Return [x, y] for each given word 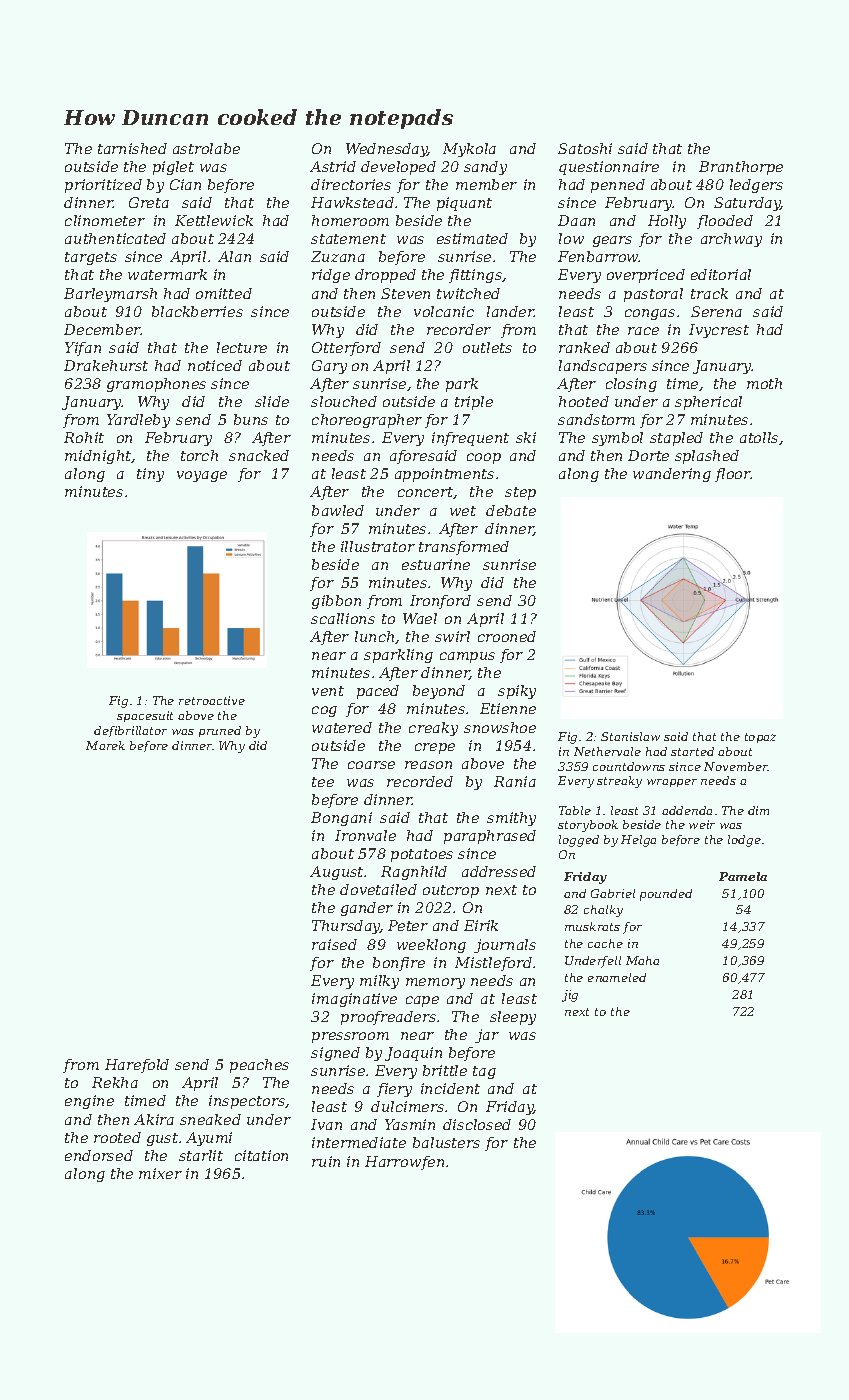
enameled [617, 977]
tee [323, 782]
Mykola [469, 150]
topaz [760, 738]
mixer [160, 1173]
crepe [435, 748]
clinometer [105, 220]
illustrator [378, 546]
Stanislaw [630, 736]
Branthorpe [741, 168]
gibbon [336, 602]
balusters [446, 1142]
